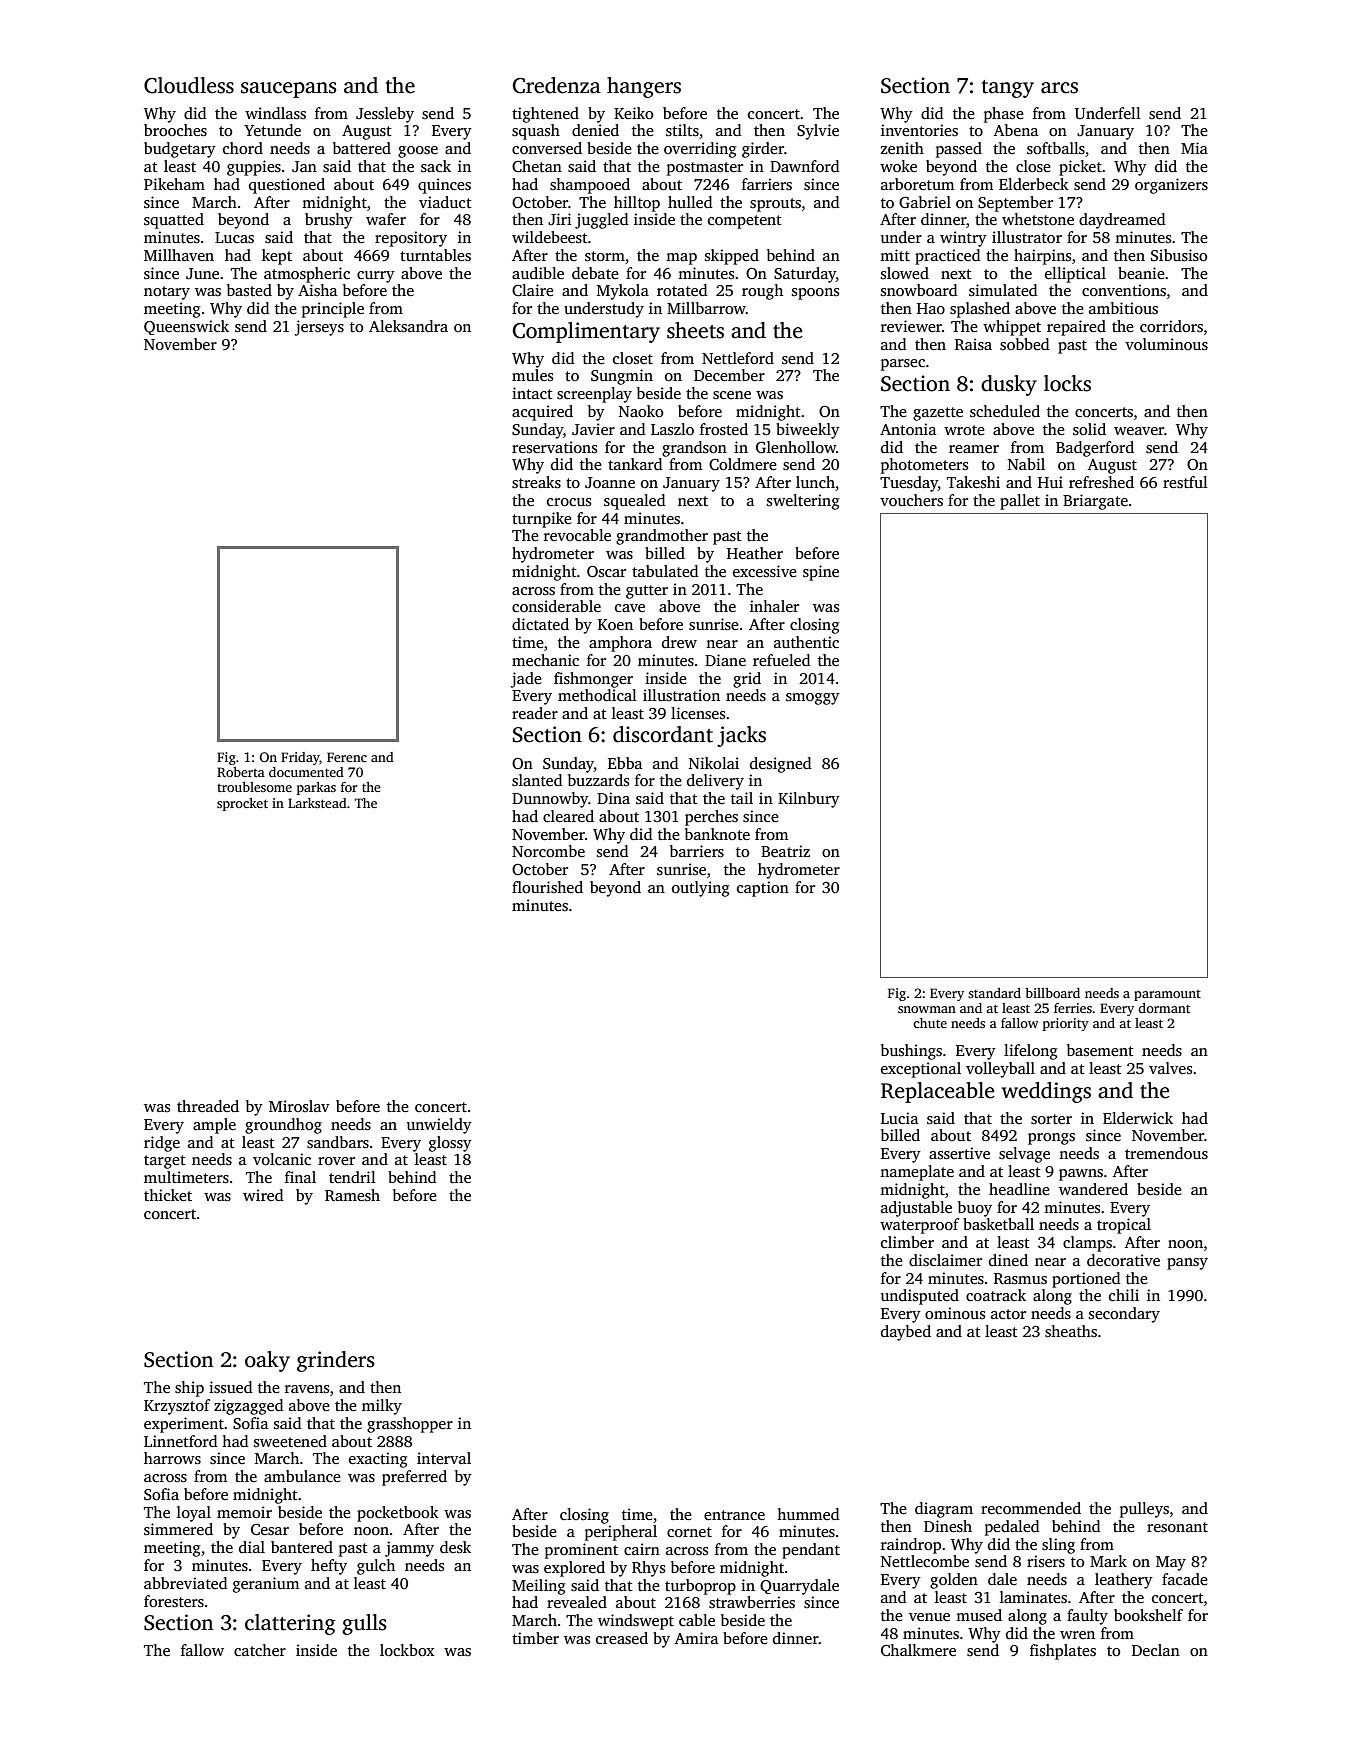  Describe the element at coordinates (1170, 1068) in the screenshot. I see `valves` at that location.
